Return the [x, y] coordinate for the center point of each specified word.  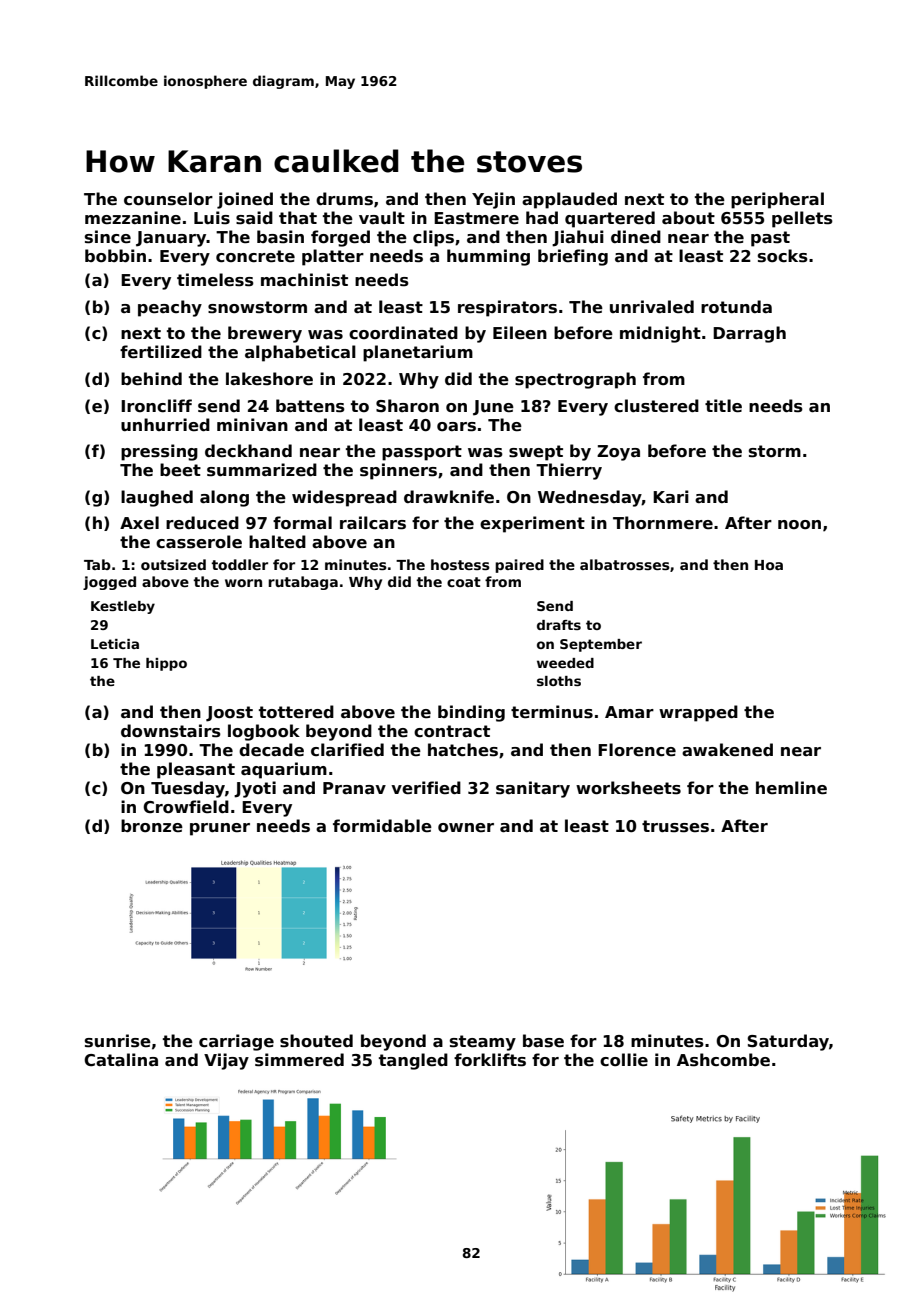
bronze [152, 826]
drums [344, 199]
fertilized [161, 352]
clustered [656, 406]
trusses [675, 826]
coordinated [403, 333]
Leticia [115, 644]
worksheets [628, 788]
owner [466, 828]
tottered [296, 712]
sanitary [533, 789]
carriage [236, 1042]
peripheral [777, 200]
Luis [212, 218]
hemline [791, 788]
